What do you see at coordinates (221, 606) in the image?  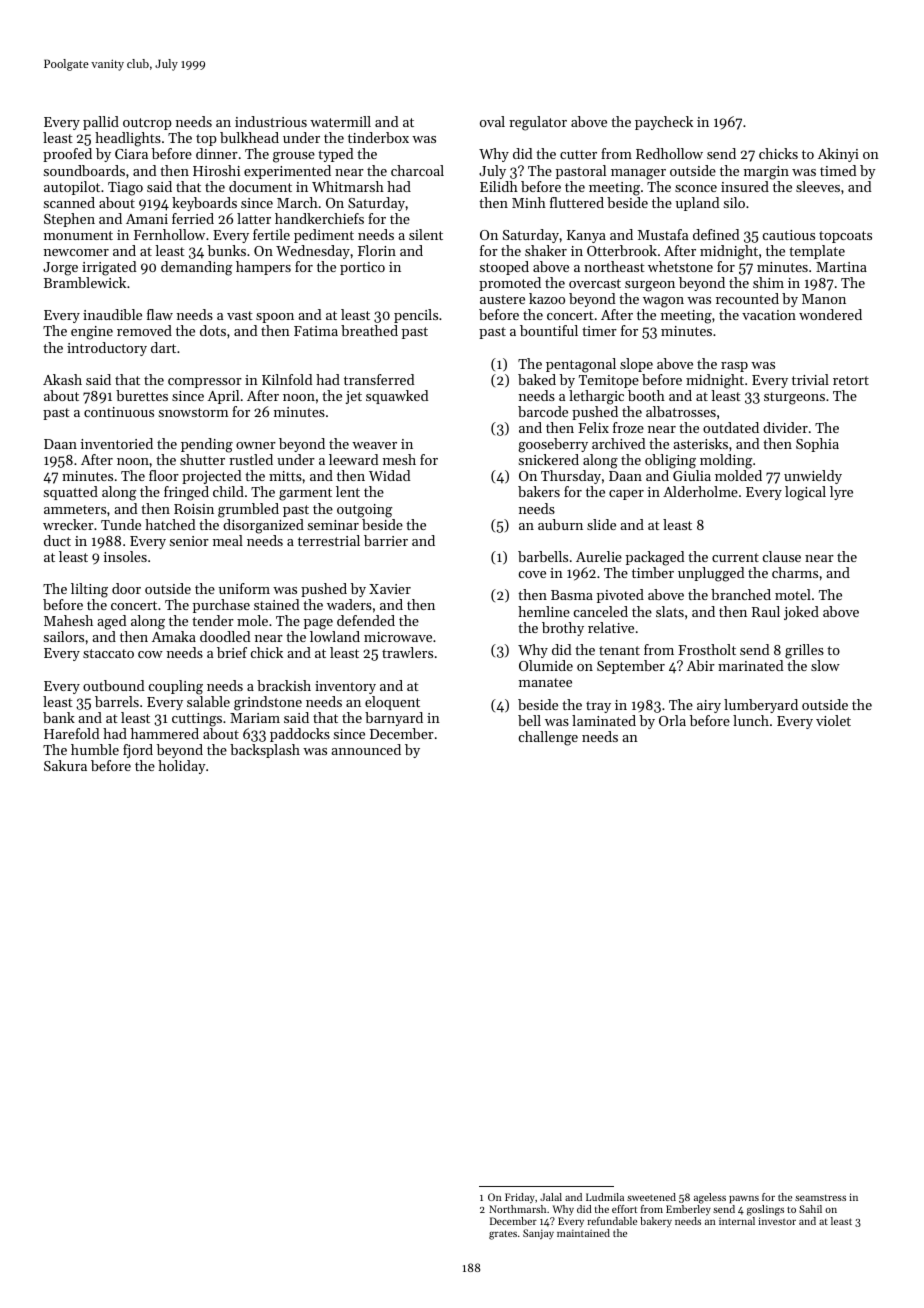 I see `purchase` at bounding box center [221, 606].
